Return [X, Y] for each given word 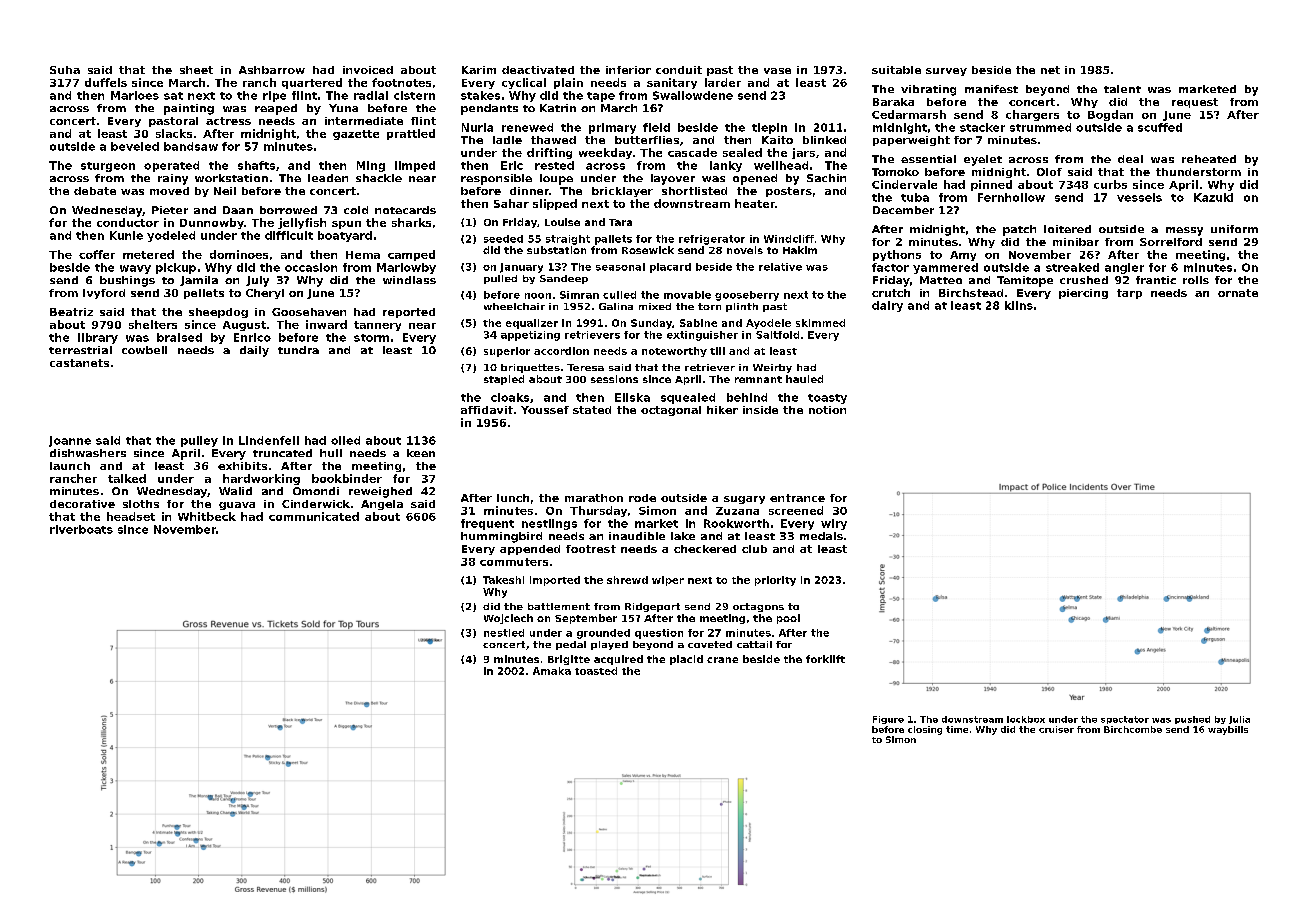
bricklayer [622, 192]
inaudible [637, 536]
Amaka [552, 671]
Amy [963, 256]
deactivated [538, 70]
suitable [896, 70]
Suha [65, 70]
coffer [97, 254]
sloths [141, 504]
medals [821, 536]
